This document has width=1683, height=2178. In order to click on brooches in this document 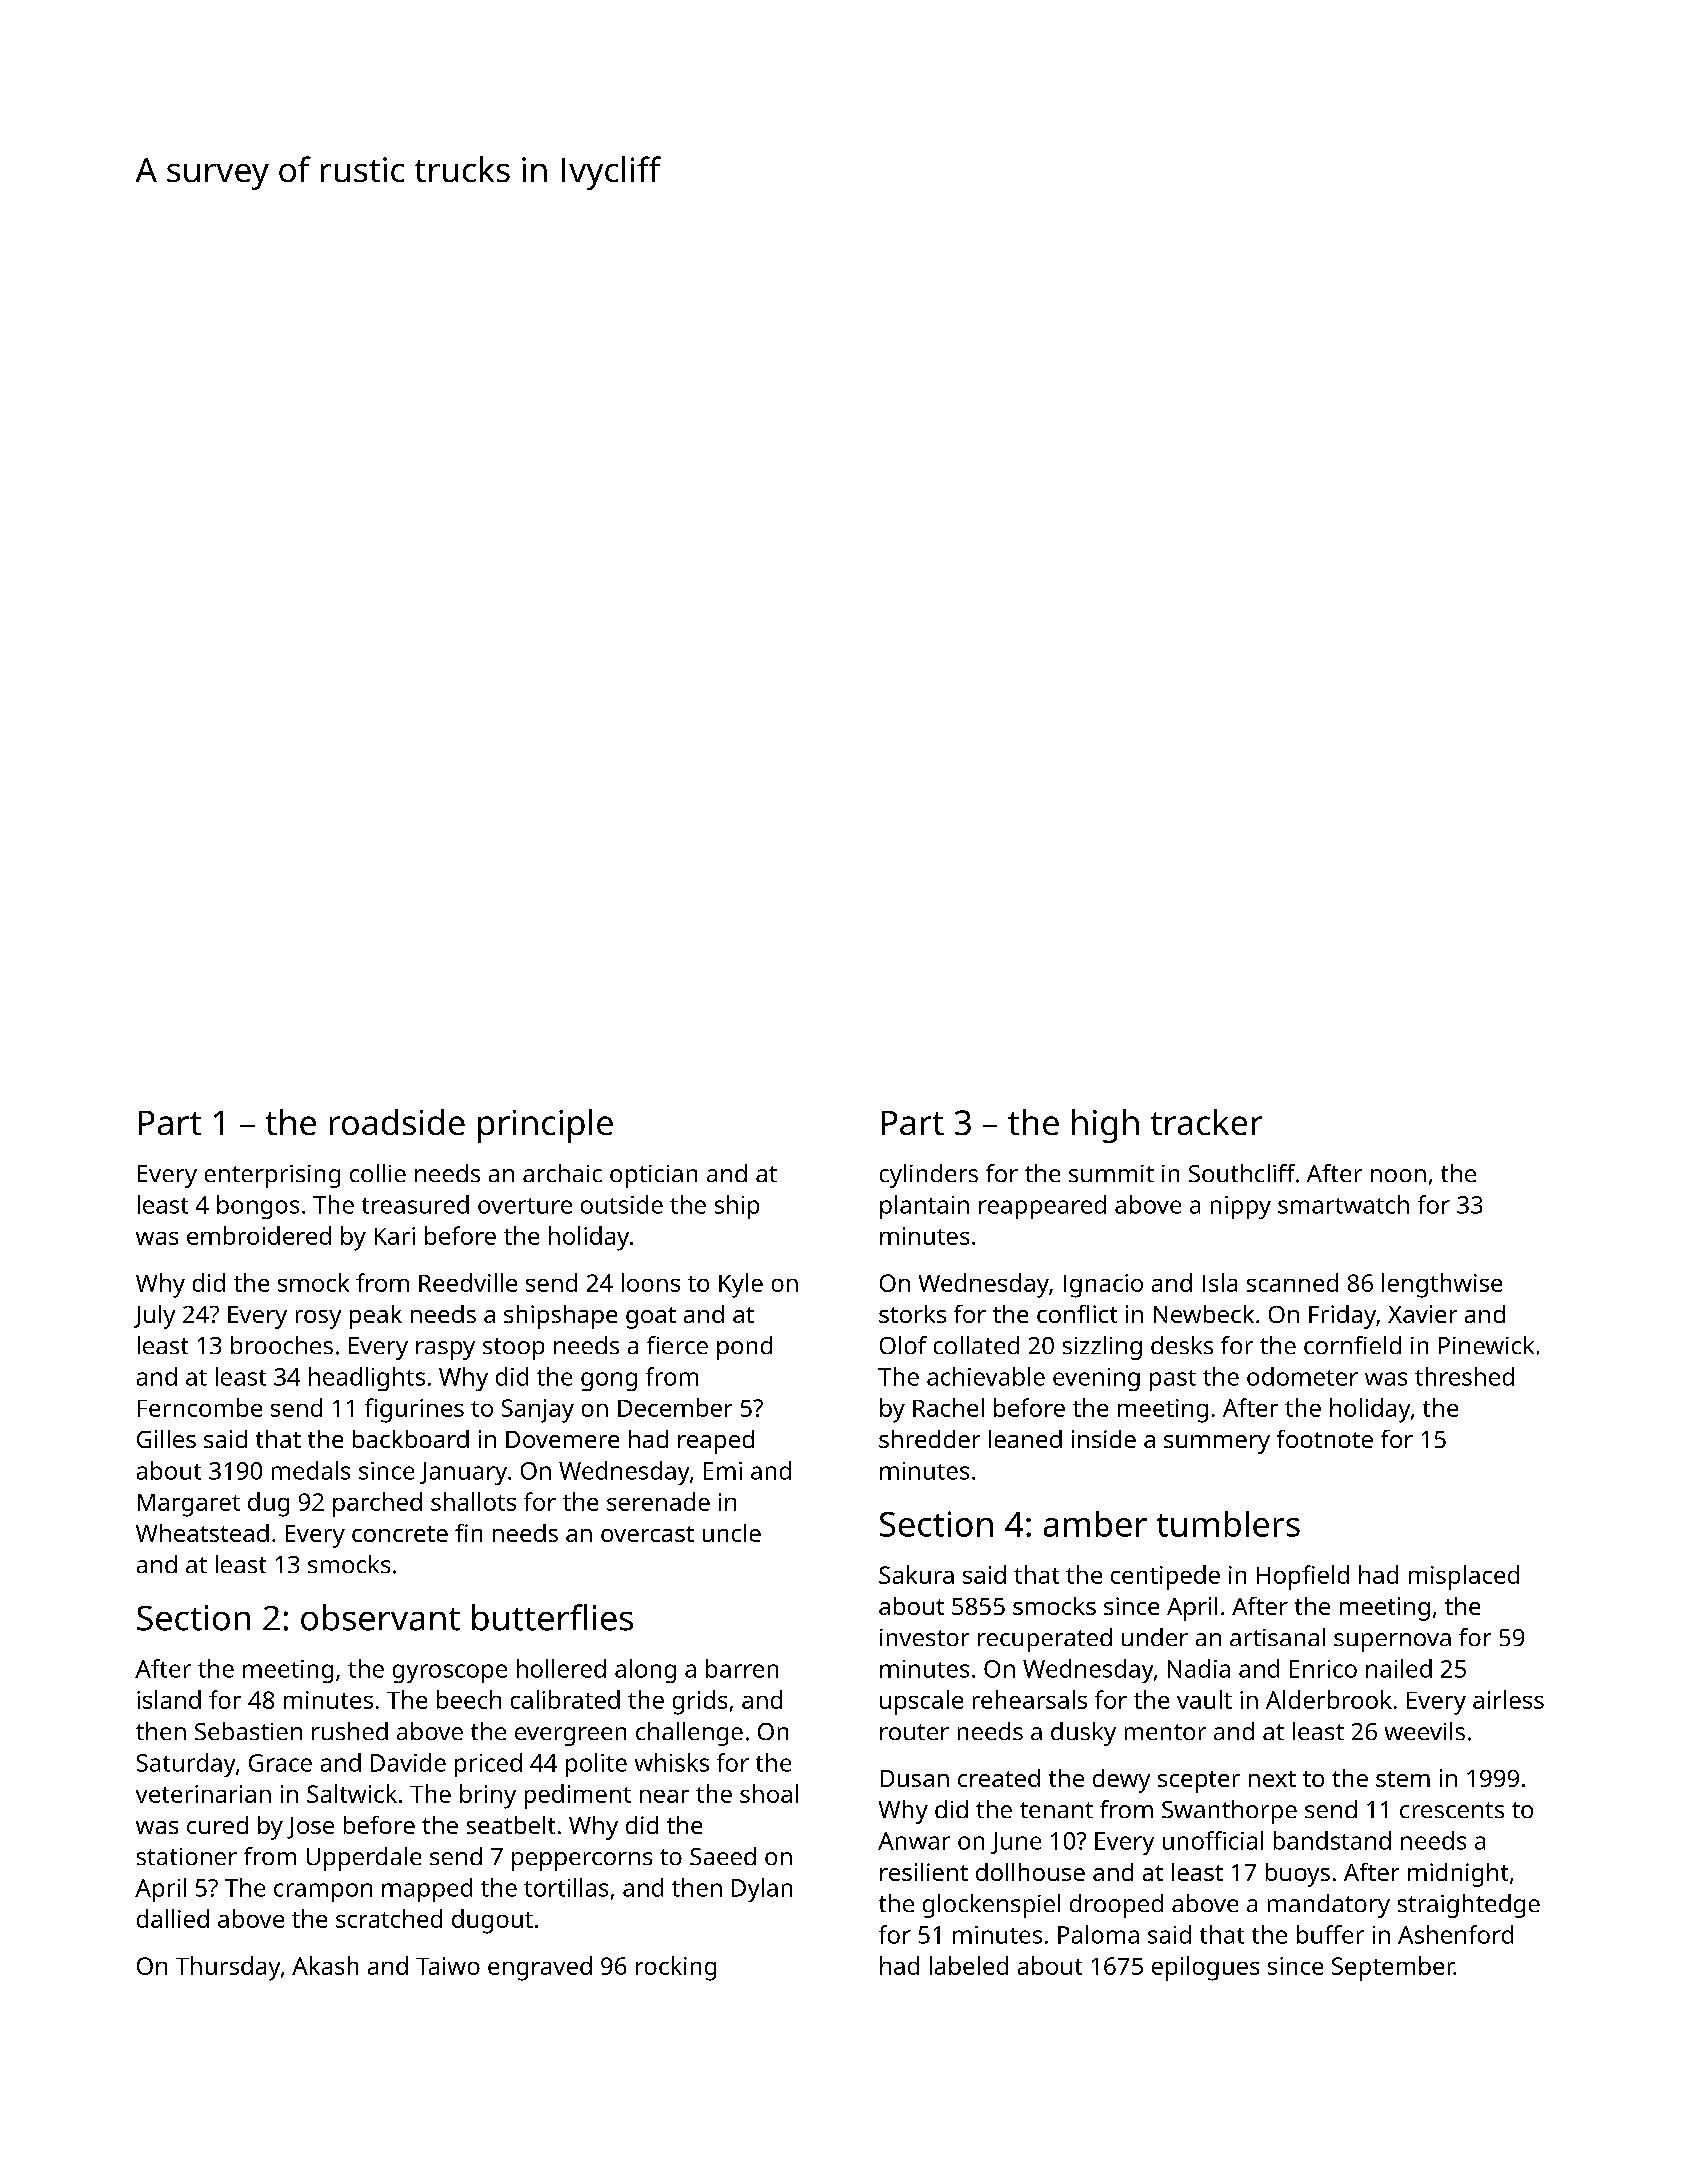, I will do `click(282, 1345)`.
